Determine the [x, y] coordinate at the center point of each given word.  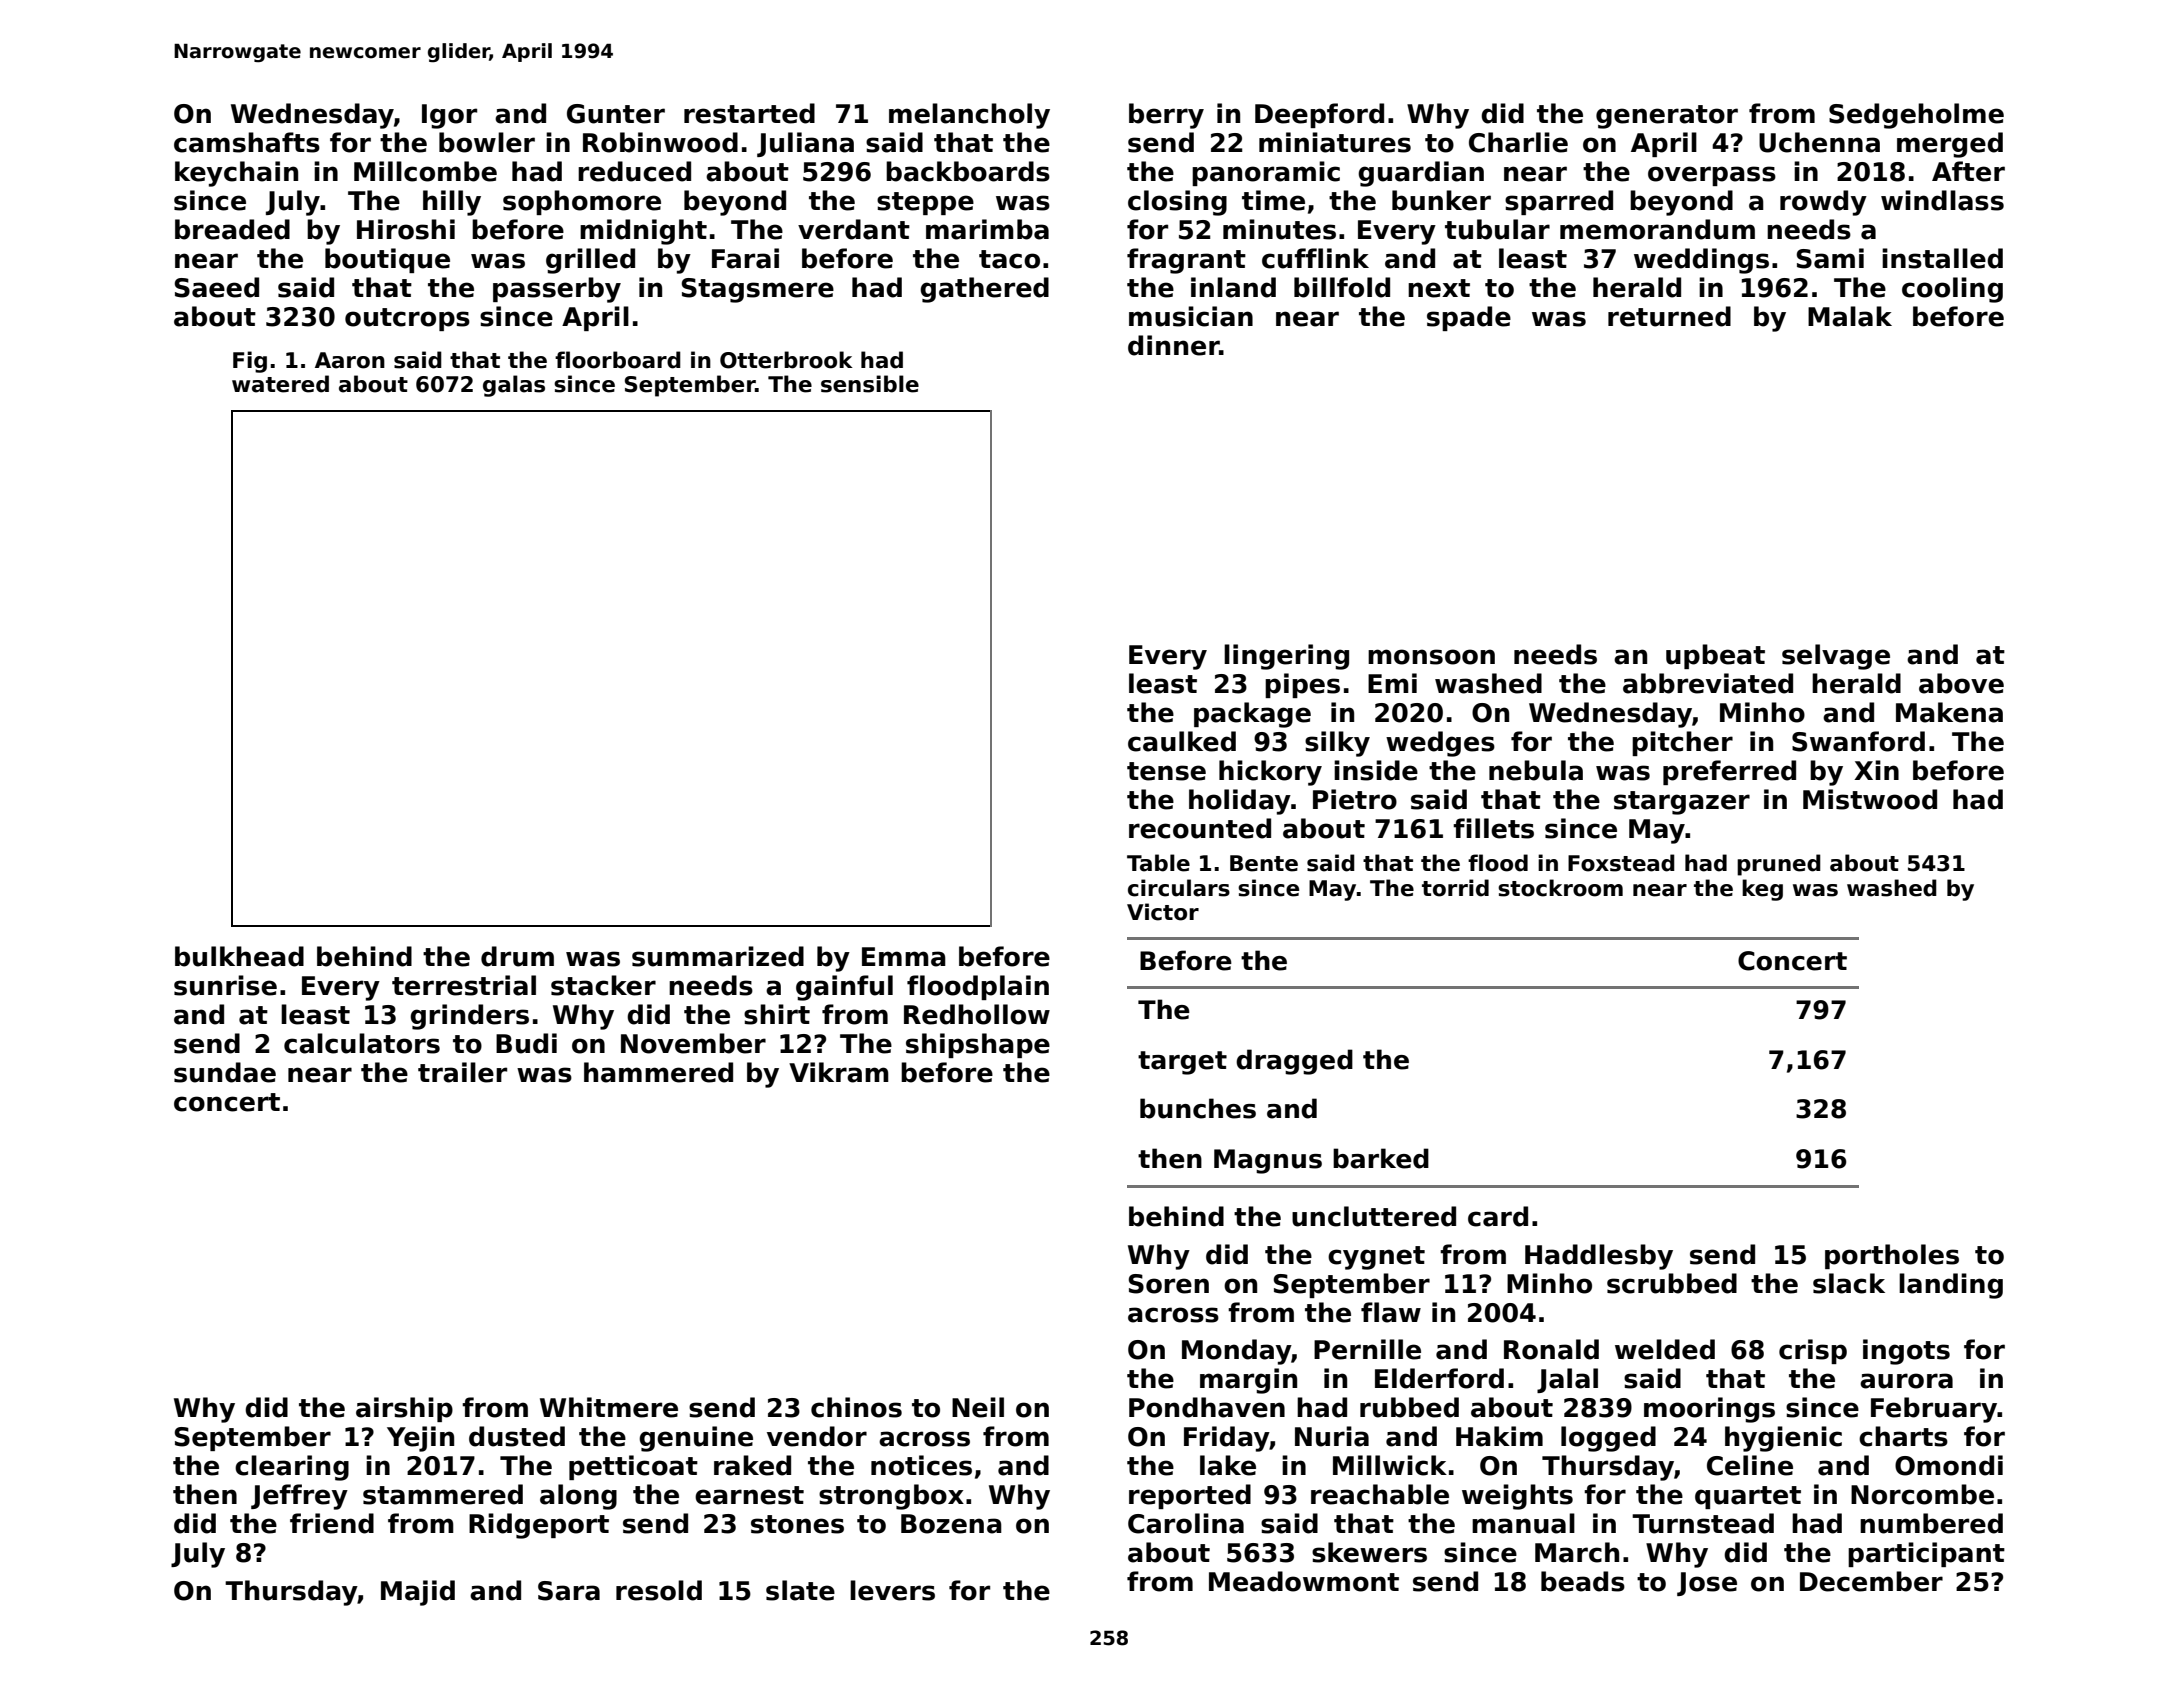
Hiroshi [406, 229]
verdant [854, 229]
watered [280, 384]
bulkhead [239, 956]
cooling [1952, 290]
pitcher [1682, 743]
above [1961, 683]
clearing [292, 1468]
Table [1158, 863]
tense [1166, 771]
